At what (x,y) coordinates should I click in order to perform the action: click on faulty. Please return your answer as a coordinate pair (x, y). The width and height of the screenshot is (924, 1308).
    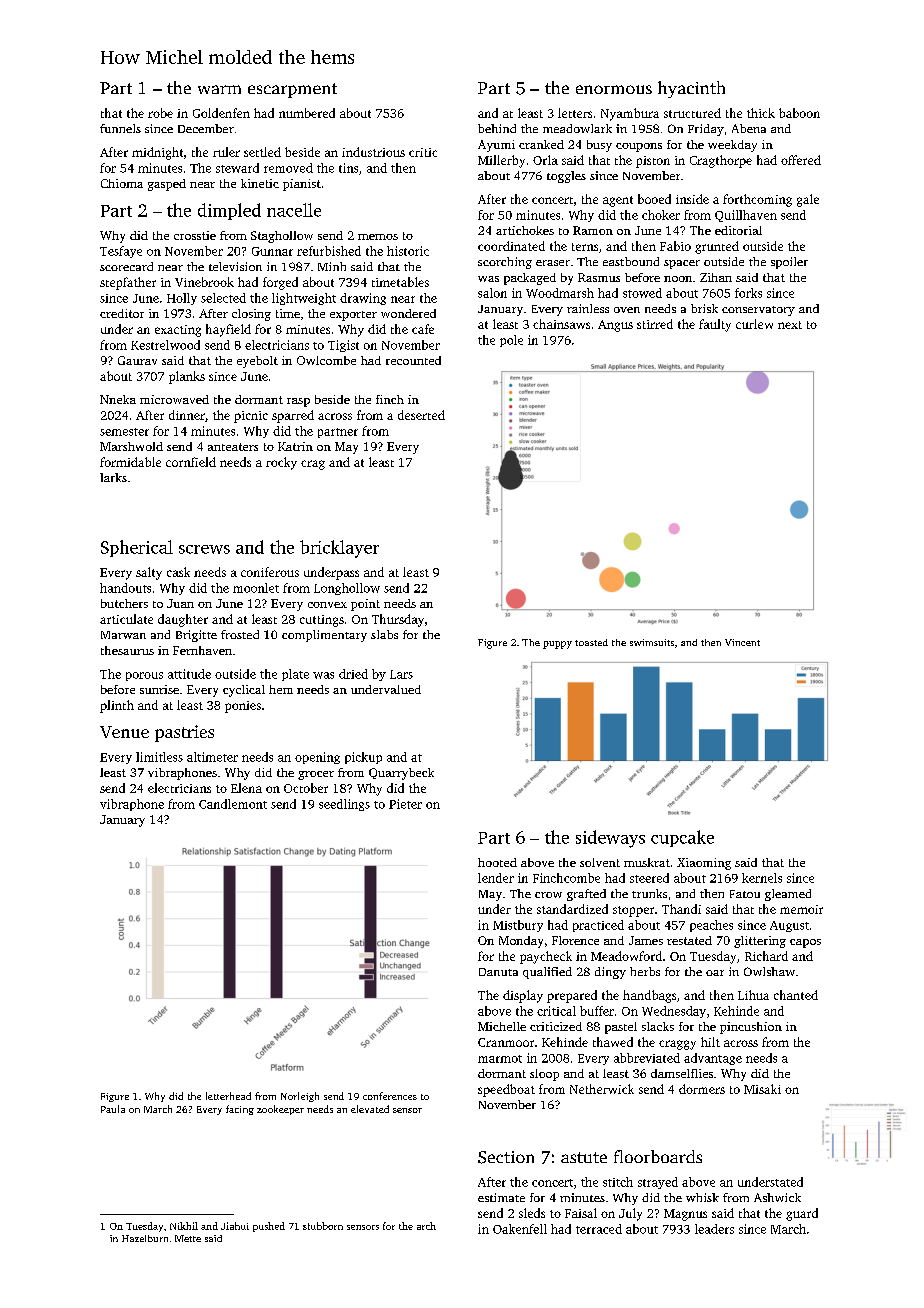
    Looking at the image, I should click on (715, 325).
